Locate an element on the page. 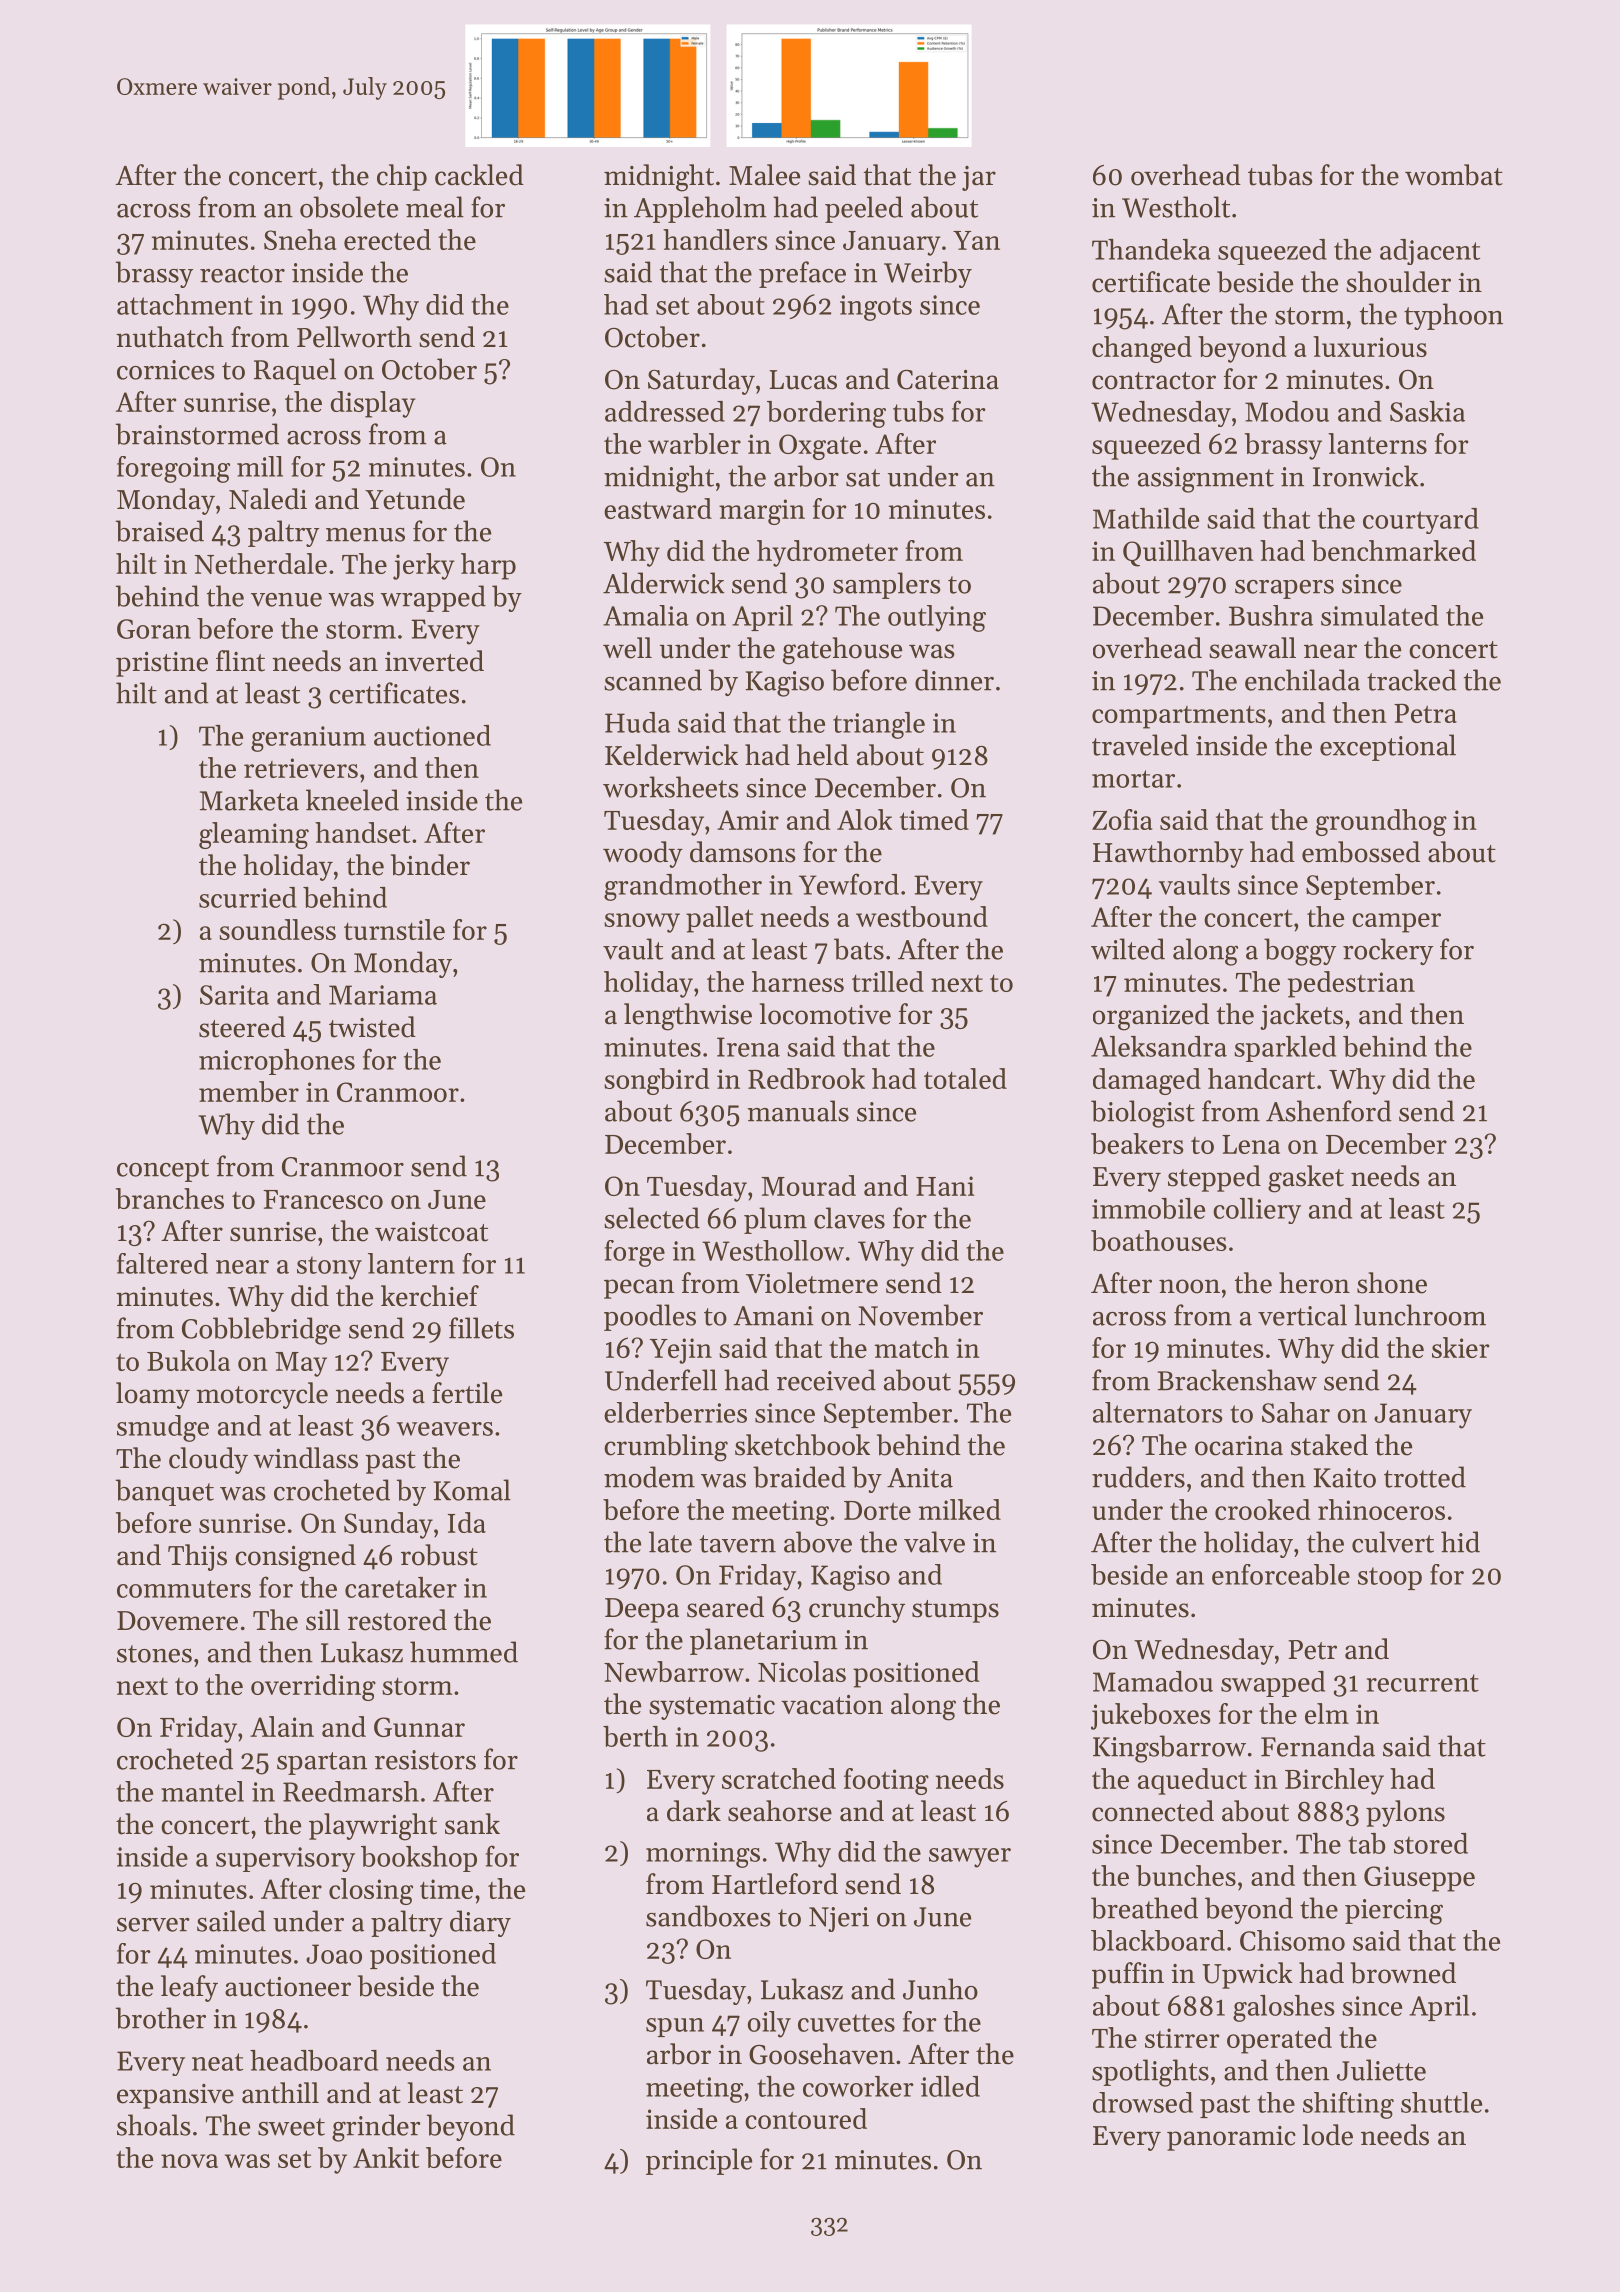 The width and height of the image is (1620, 2292). leafy is located at coordinates (189, 1988).
